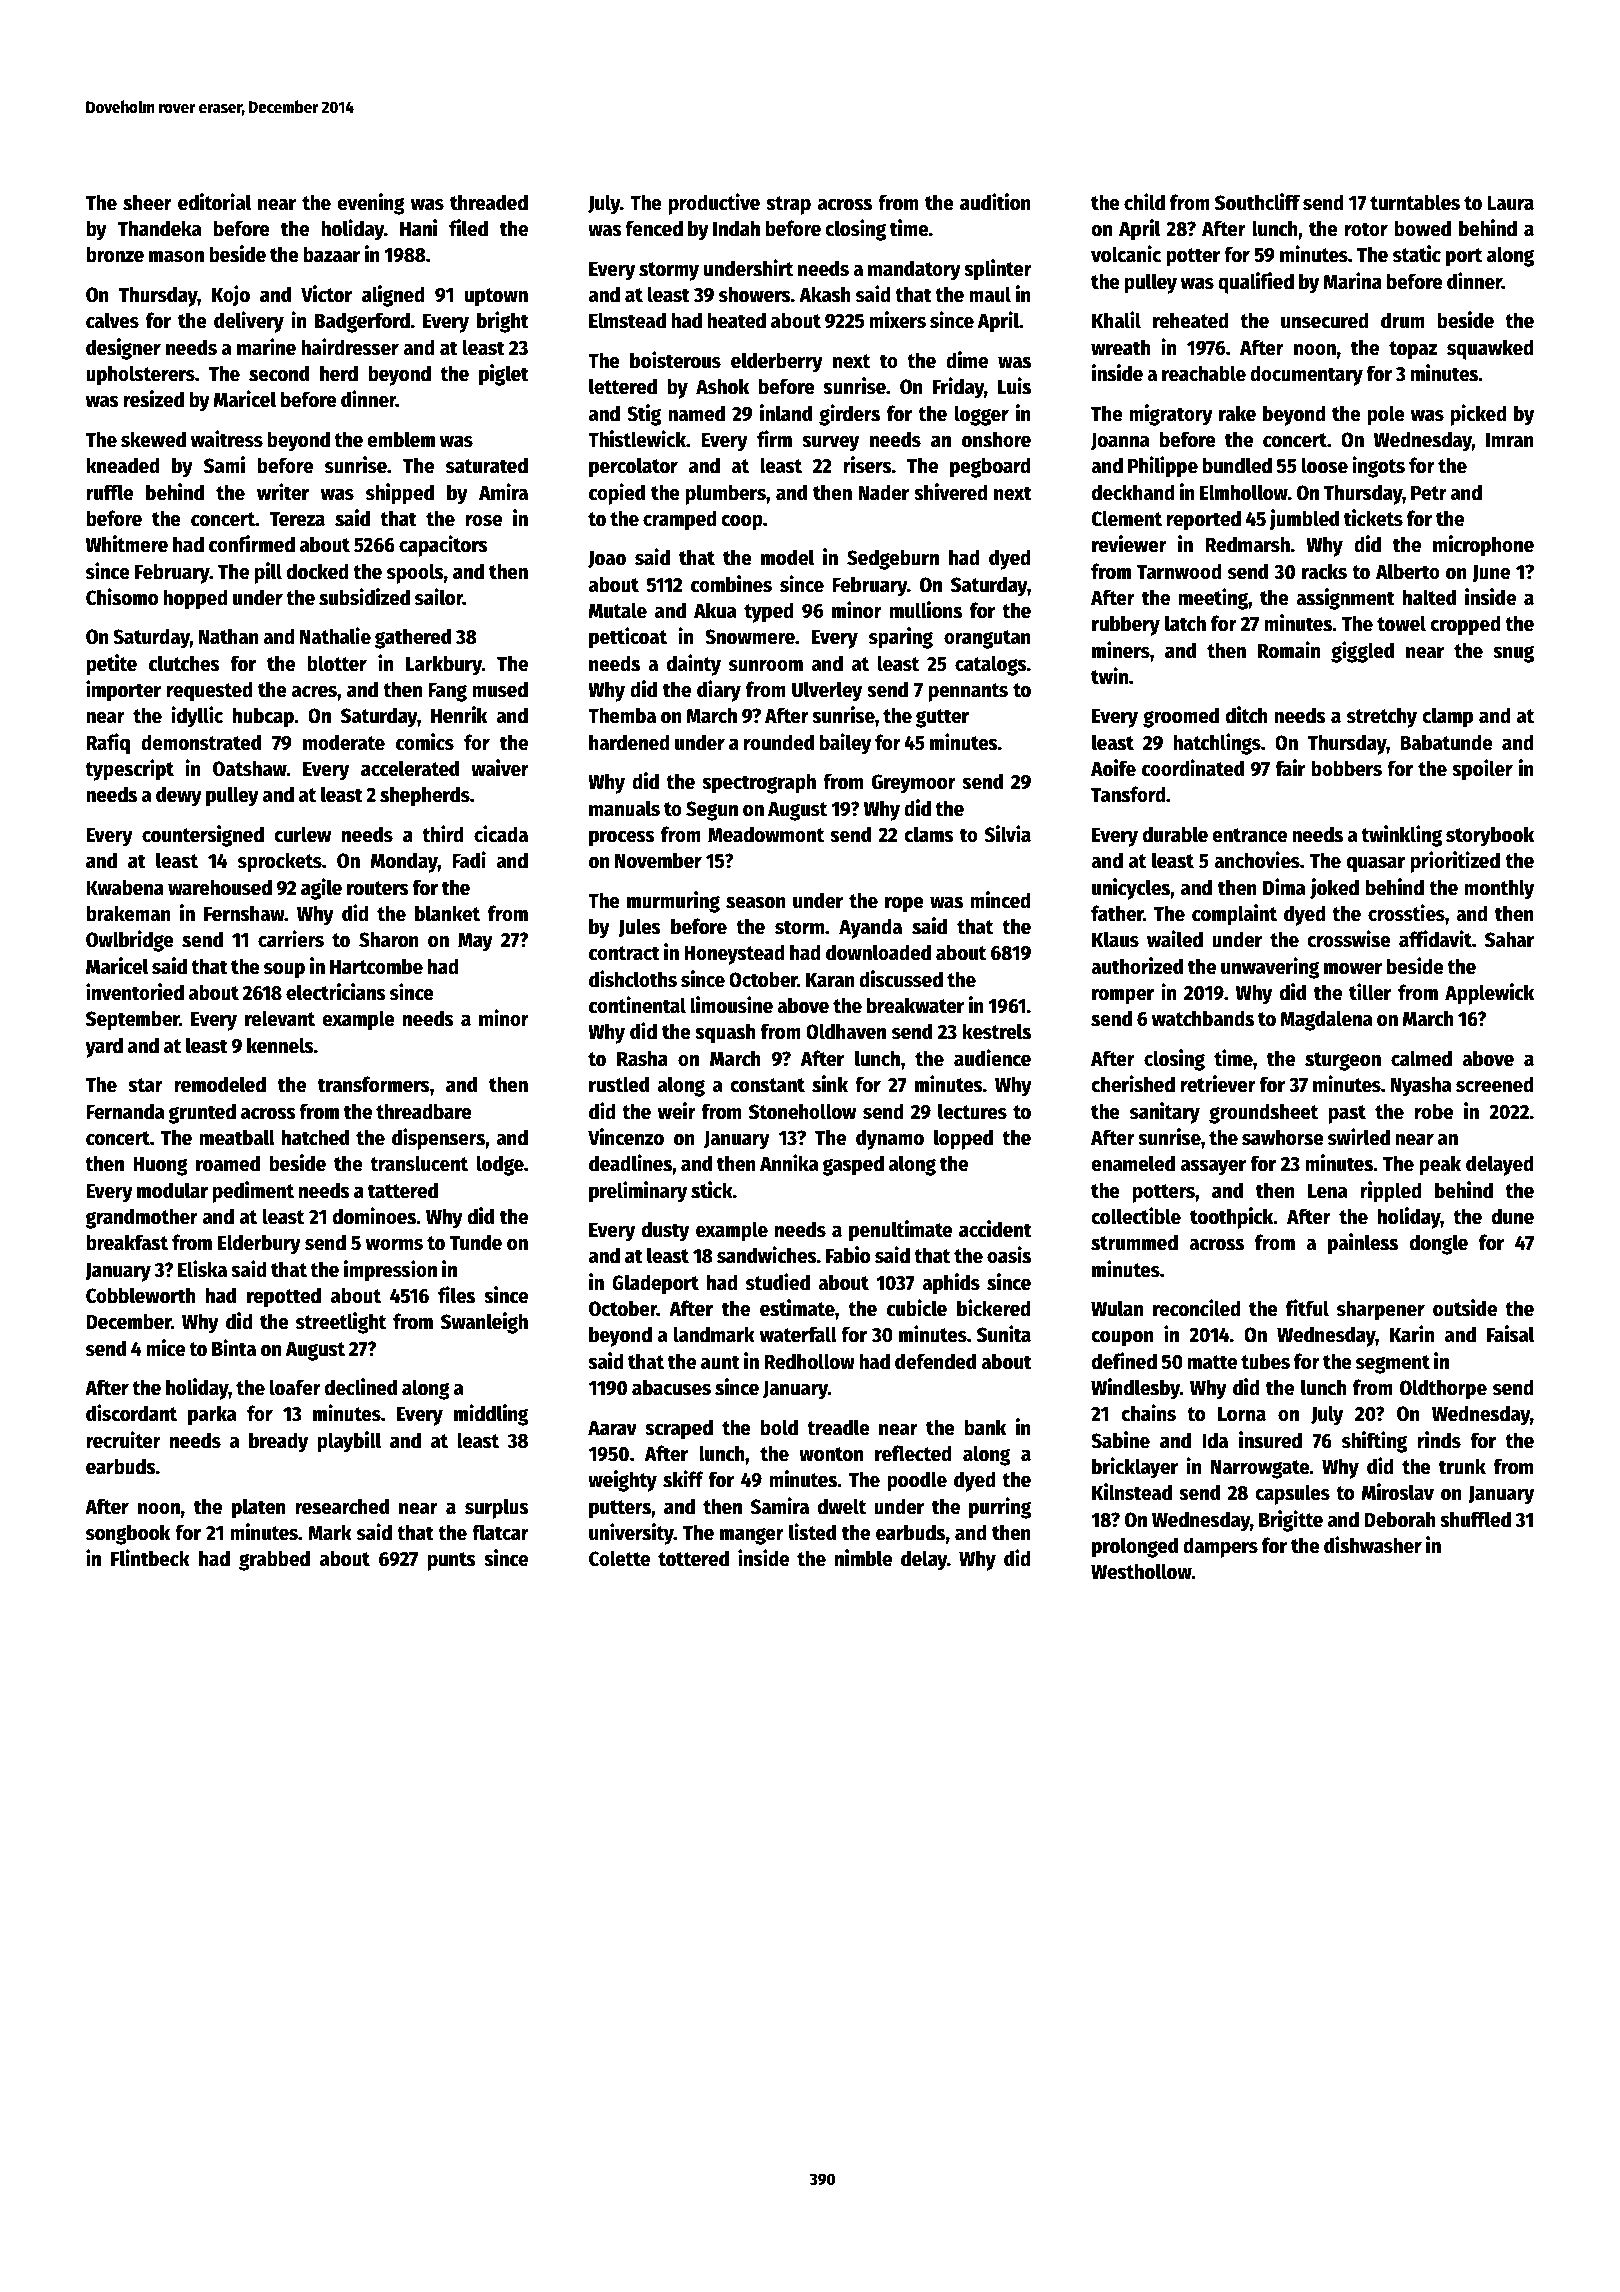  Describe the element at coordinates (756, 903) in the screenshot. I see `season` at that location.
